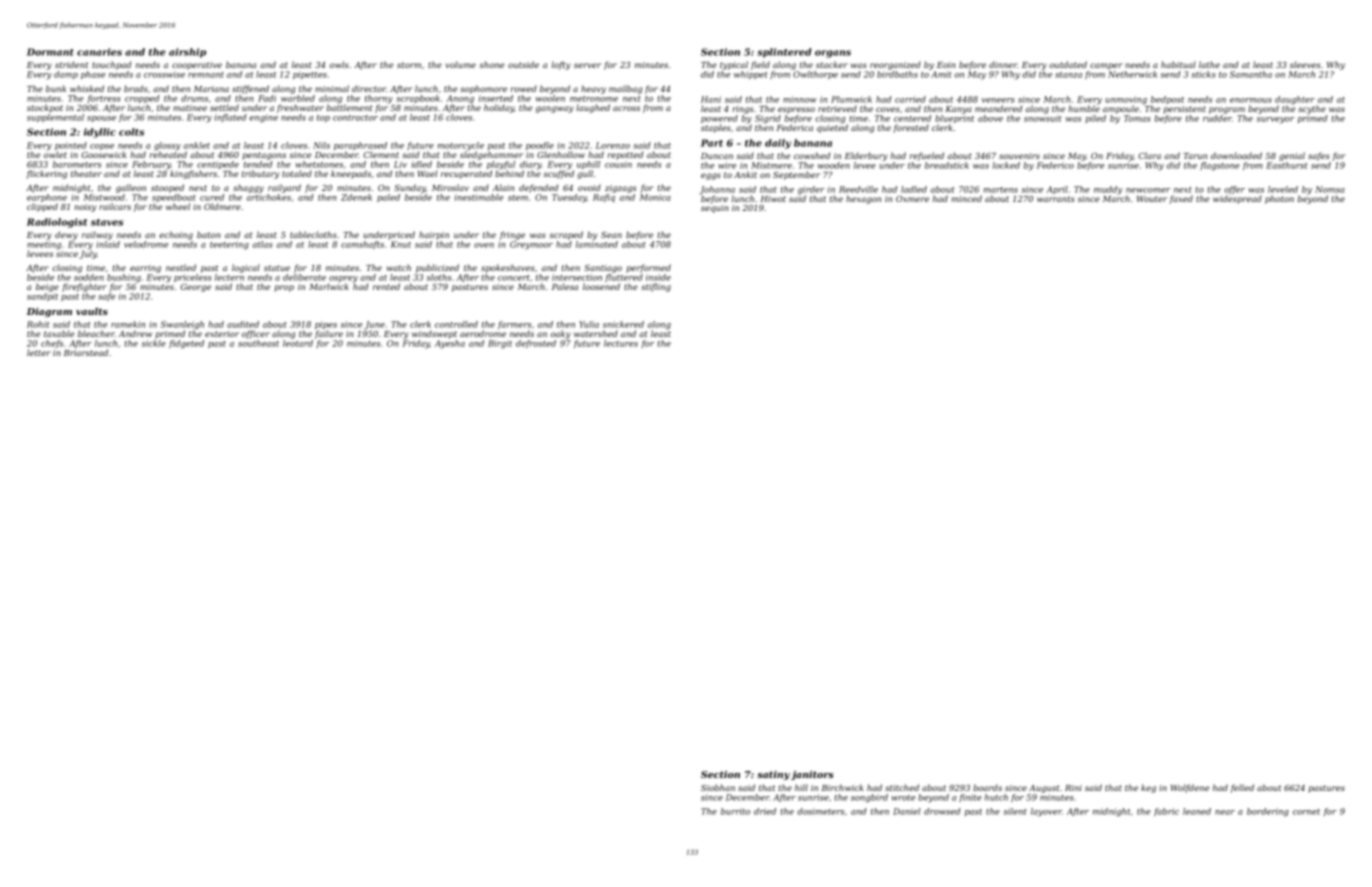 The image size is (1372, 887). What do you see at coordinates (621, 343) in the screenshot?
I see `lectures` at bounding box center [621, 343].
